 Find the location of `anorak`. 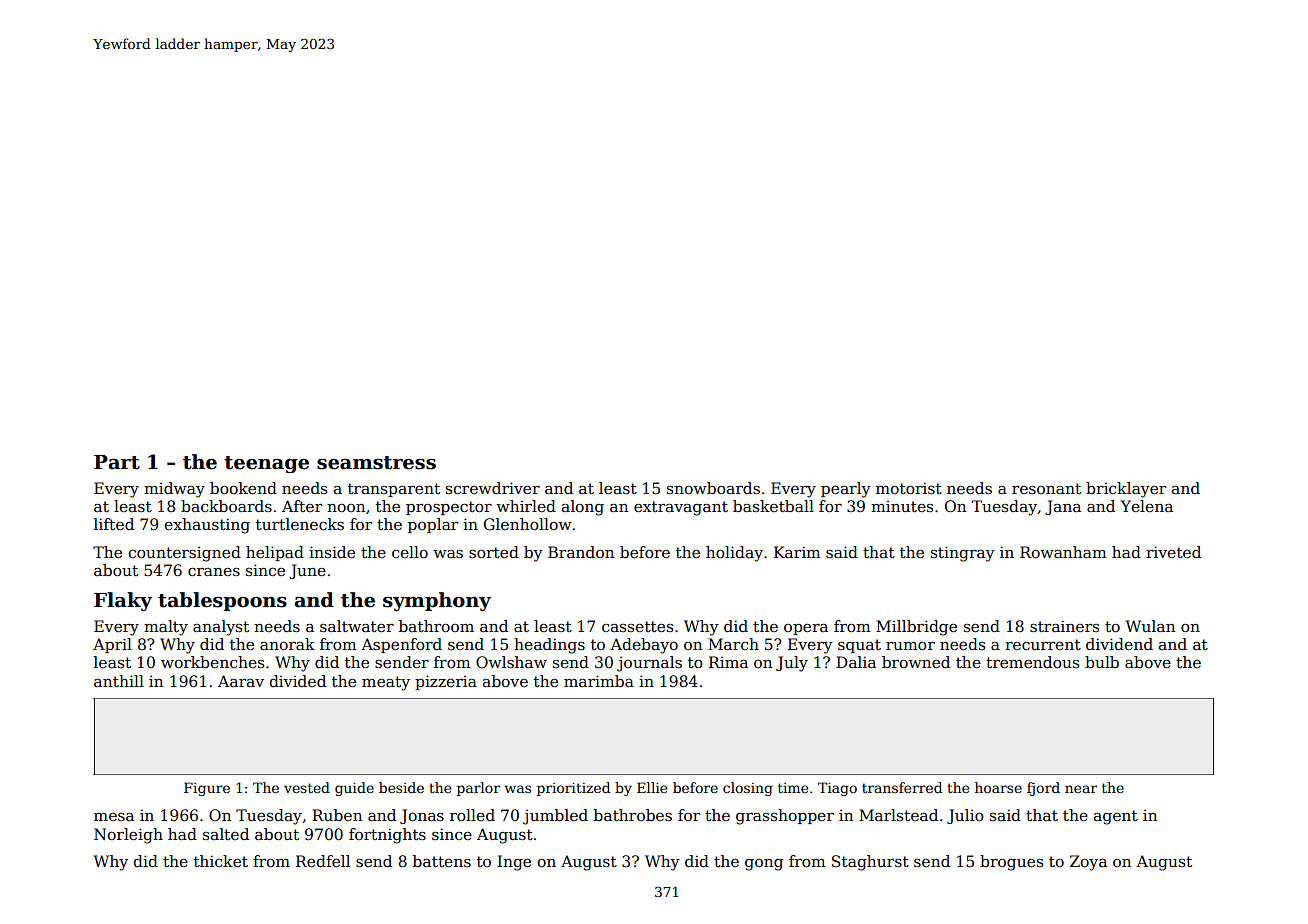

anorak is located at coordinates (287, 644).
